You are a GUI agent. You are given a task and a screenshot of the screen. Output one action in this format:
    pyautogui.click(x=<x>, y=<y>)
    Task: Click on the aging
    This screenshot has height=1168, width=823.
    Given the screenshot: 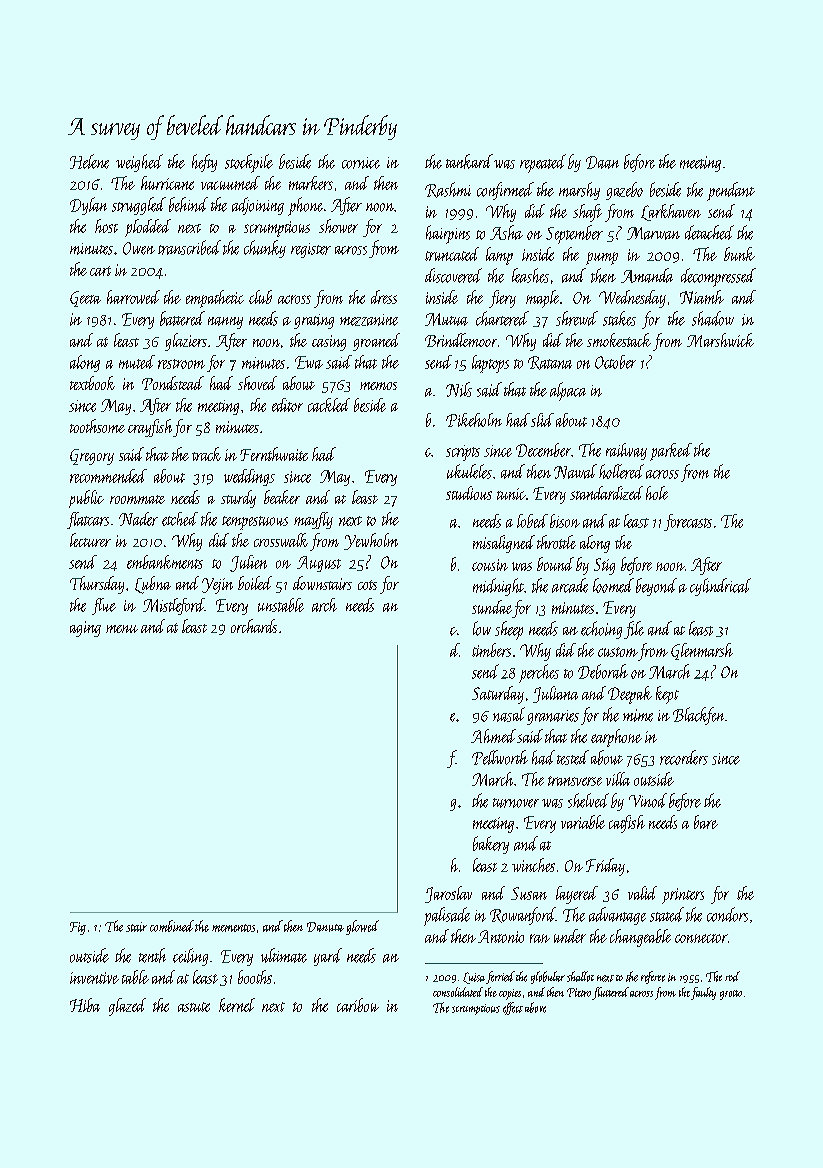 What is the action you would take?
    pyautogui.click(x=85, y=629)
